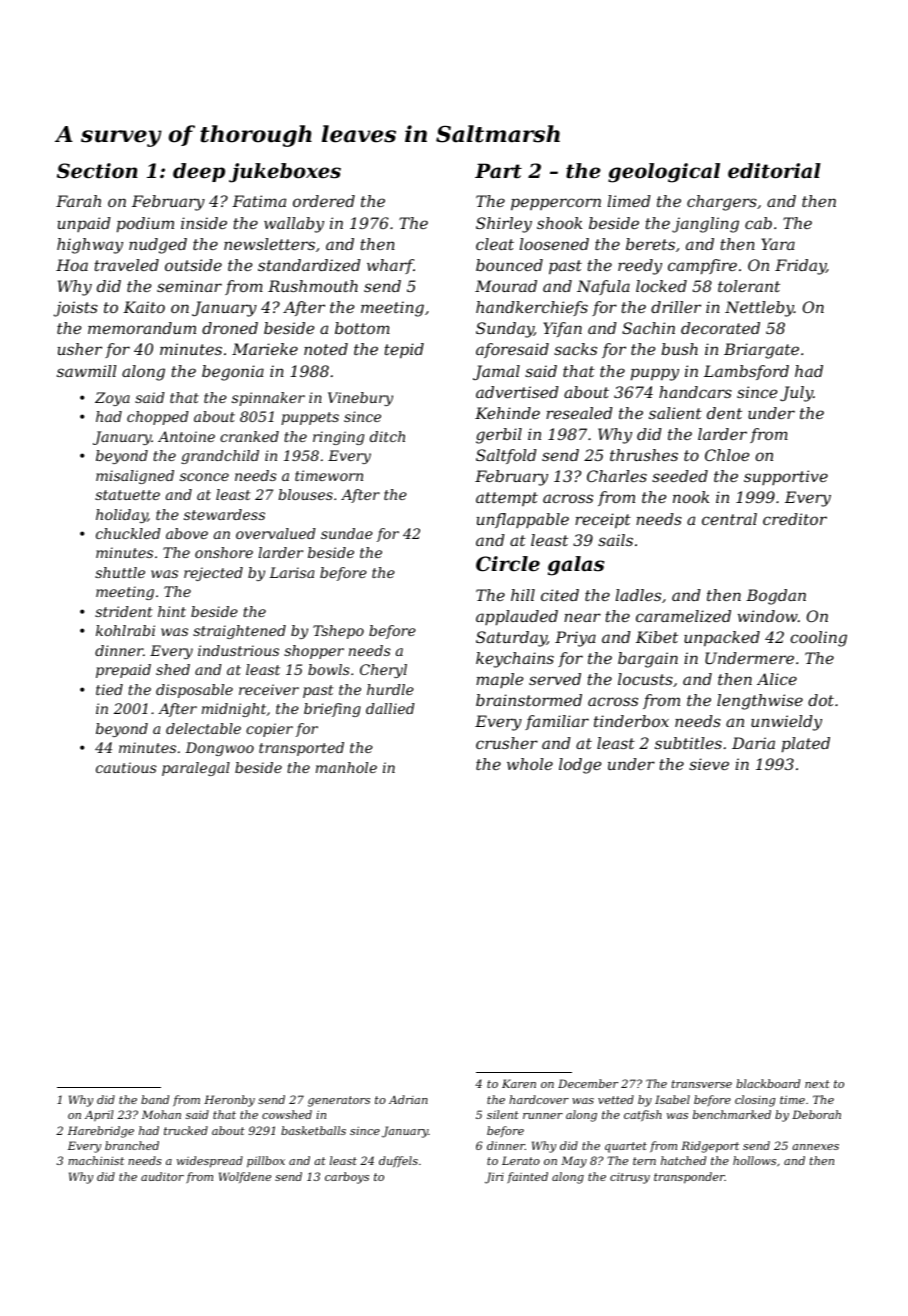  Describe the element at coordinates (498, 171) in the page. I see `Part` at that location.
